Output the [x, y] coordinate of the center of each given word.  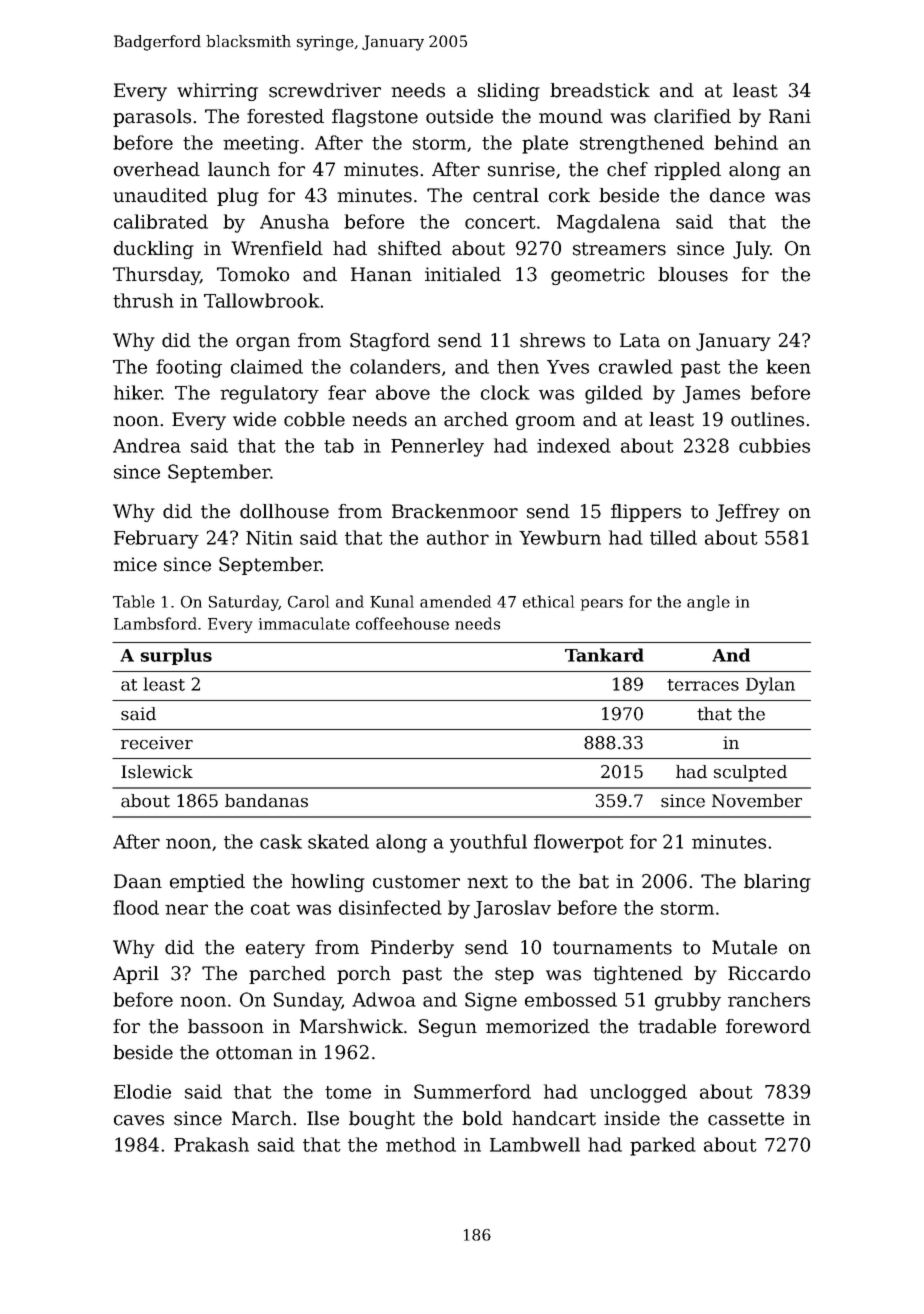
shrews [552, 340]
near [186, 909]
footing [189, 368]
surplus [176, 656]
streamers [619, 249]
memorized [538, 1026]
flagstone [375, 118]
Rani [790, 116]
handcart [554, 1118]
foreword [768, 1026]
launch [239, 169]
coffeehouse [402, 623]
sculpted [750, 773]
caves [139, 1120]
